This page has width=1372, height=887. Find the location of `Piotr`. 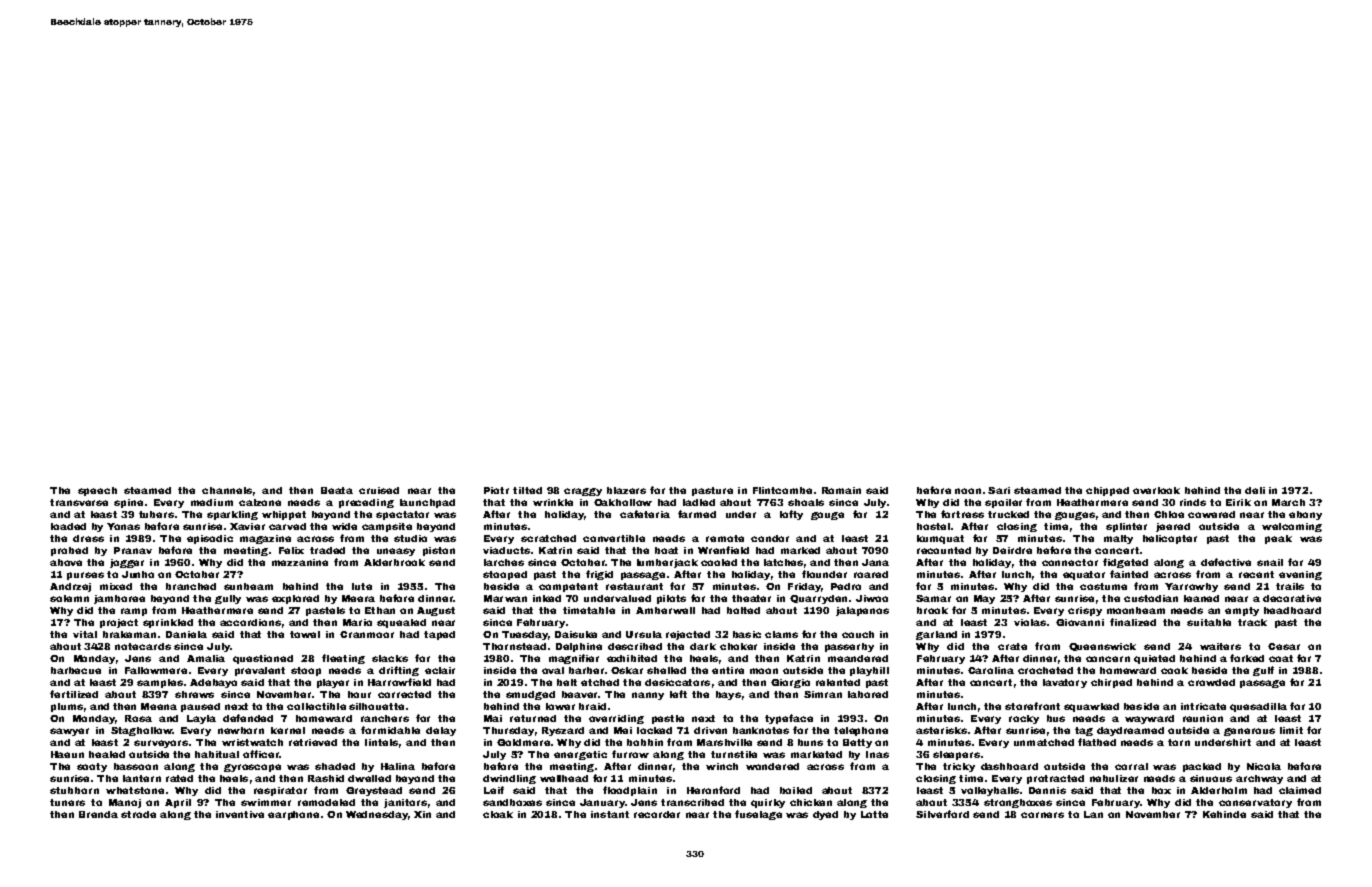

Piotr is located at coordinates (496, 490).
